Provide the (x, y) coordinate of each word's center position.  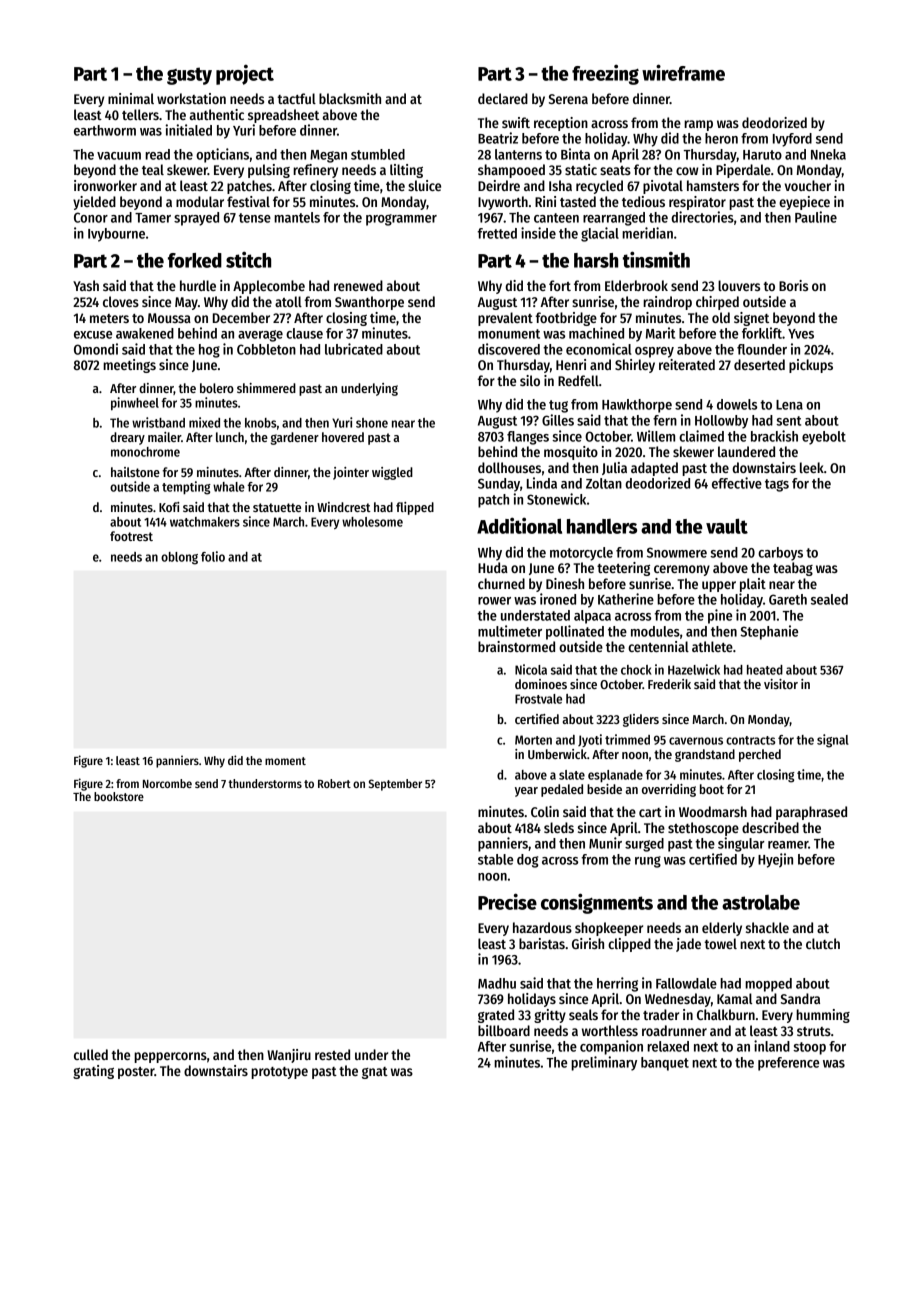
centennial (658, 646)
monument (509, 334)
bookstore (119, 796)
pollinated (575, 632)
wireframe (683, 72)
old (721, 317)
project (245, 75)
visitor (781, 684)
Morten (533, 740)
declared (503, 98)
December (241, 317)
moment (285, 761)
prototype (279, 1073)
